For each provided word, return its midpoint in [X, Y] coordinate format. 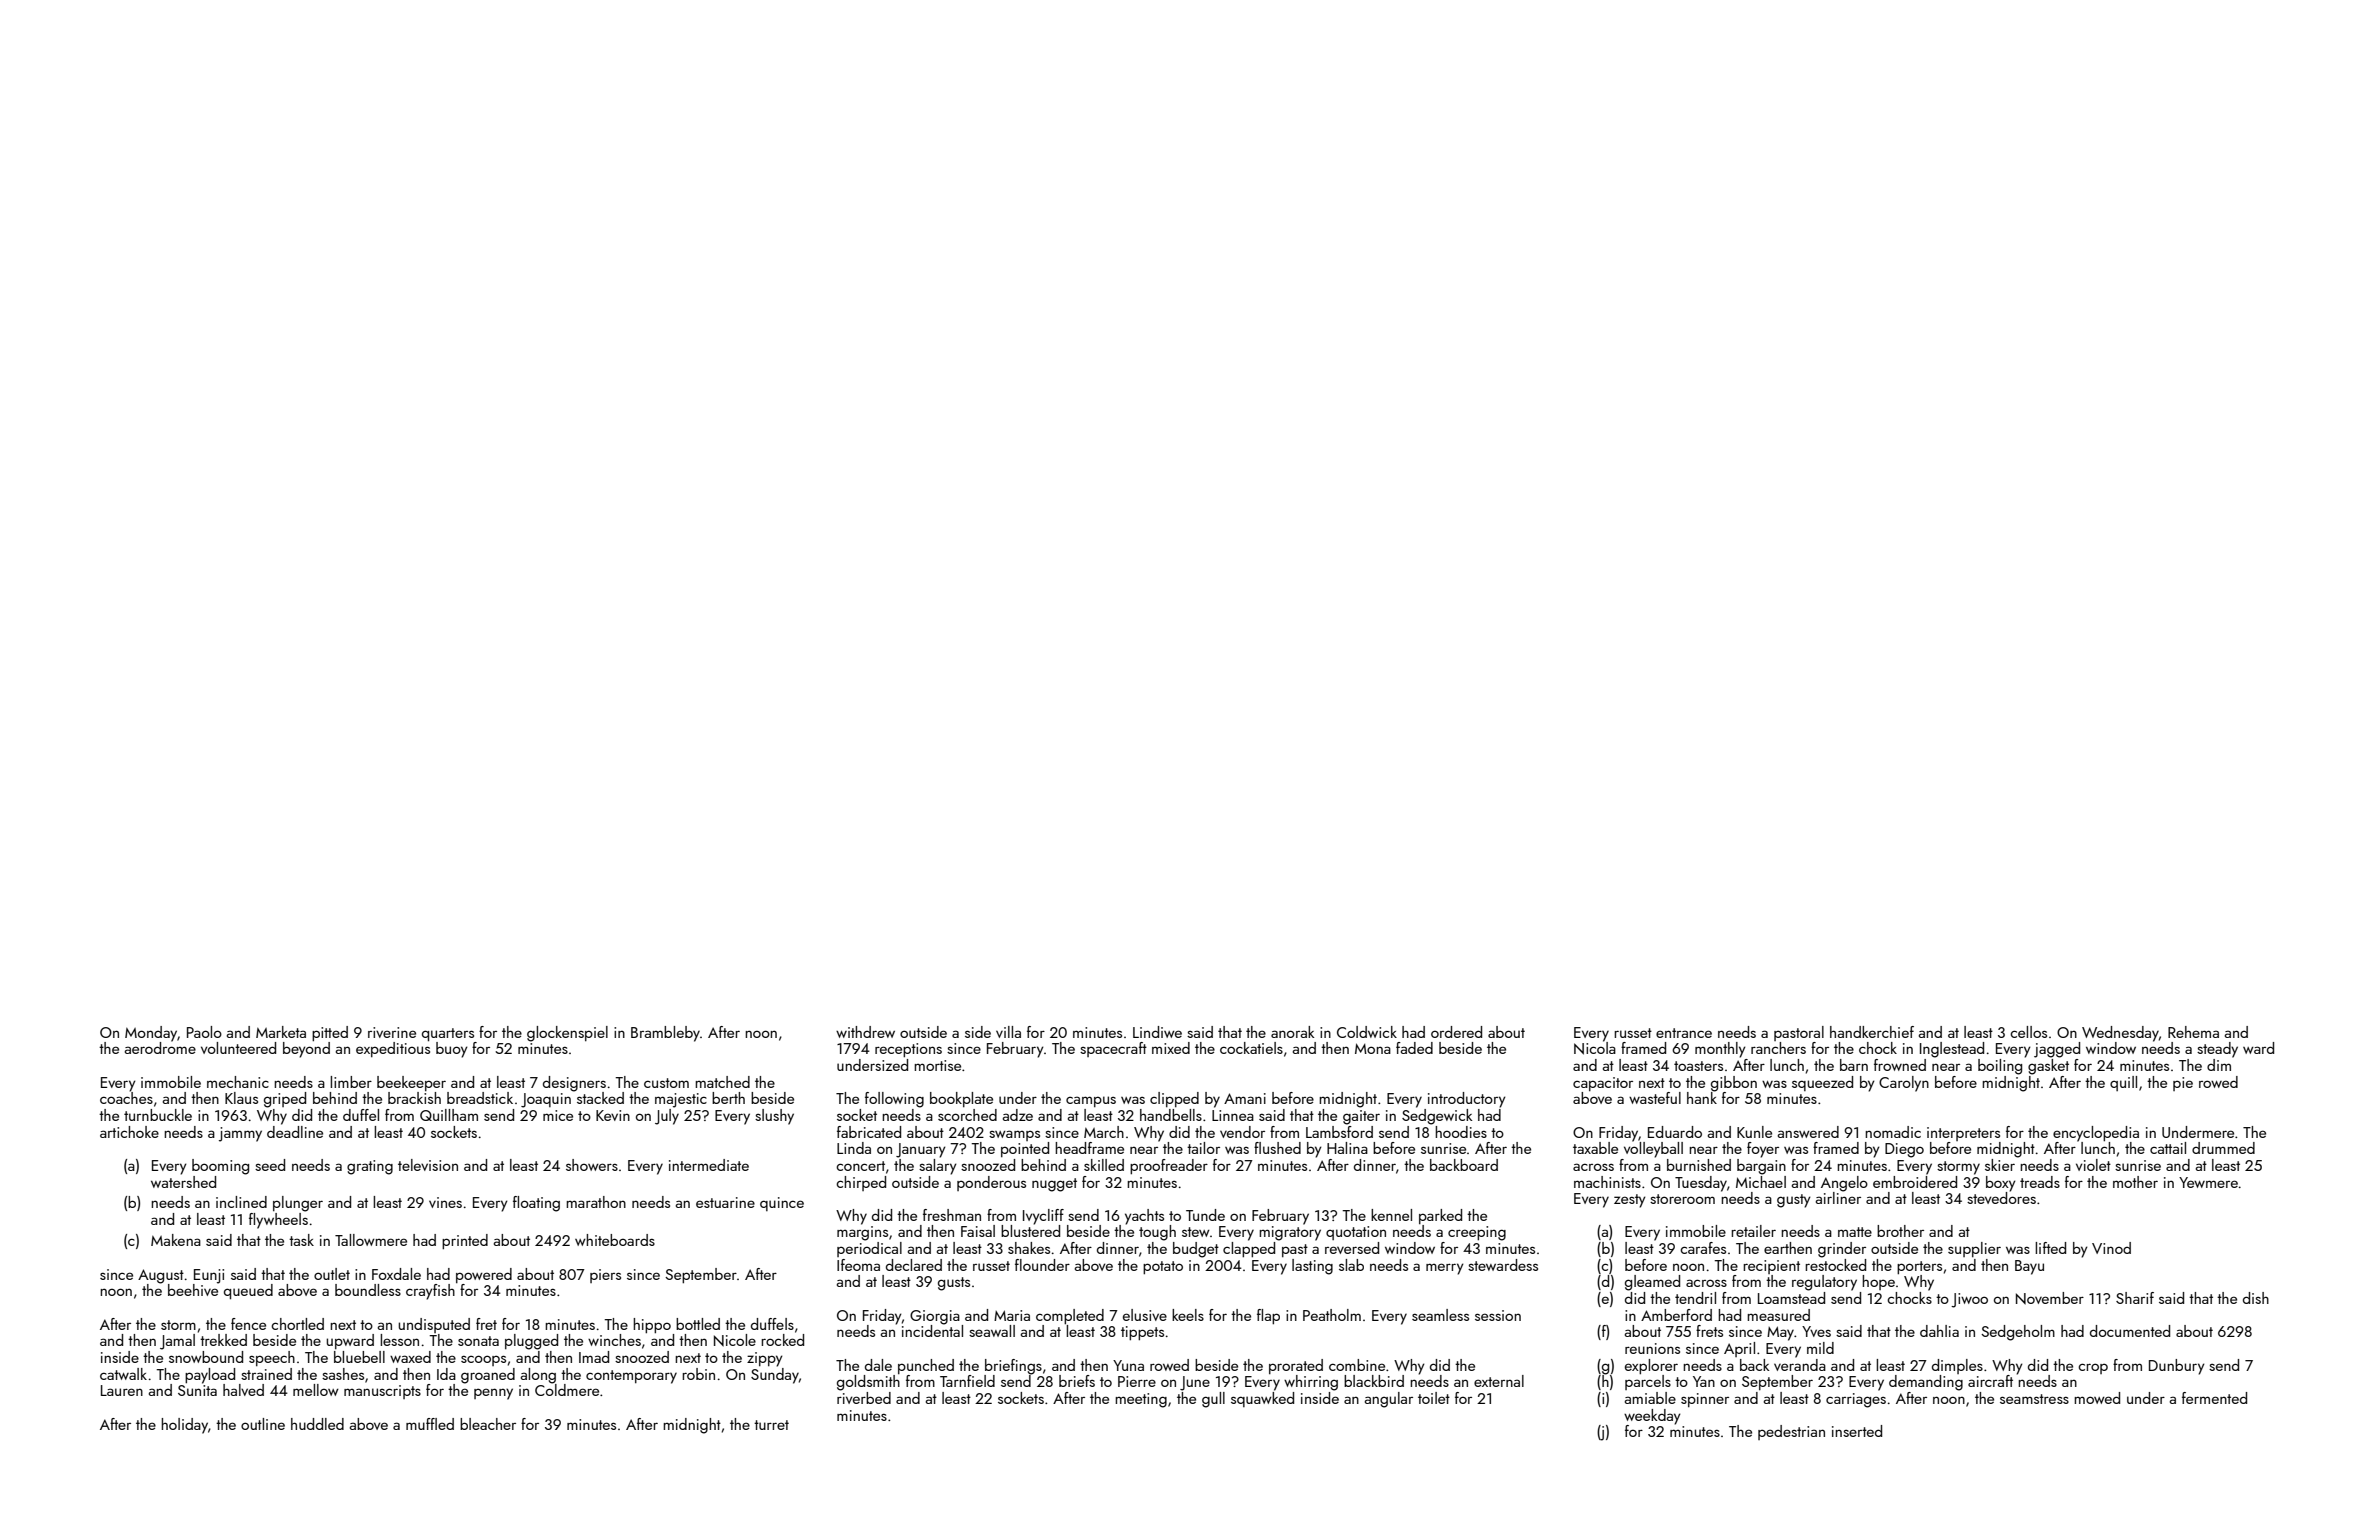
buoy [452, 1050]
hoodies [1461, 1132]
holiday [184, 1426]
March [1104, 1132]
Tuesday [1701, 1184]
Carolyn [1904, 1084]
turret [771, 1425]
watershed [183, 1182]
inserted [1857, 1431]
